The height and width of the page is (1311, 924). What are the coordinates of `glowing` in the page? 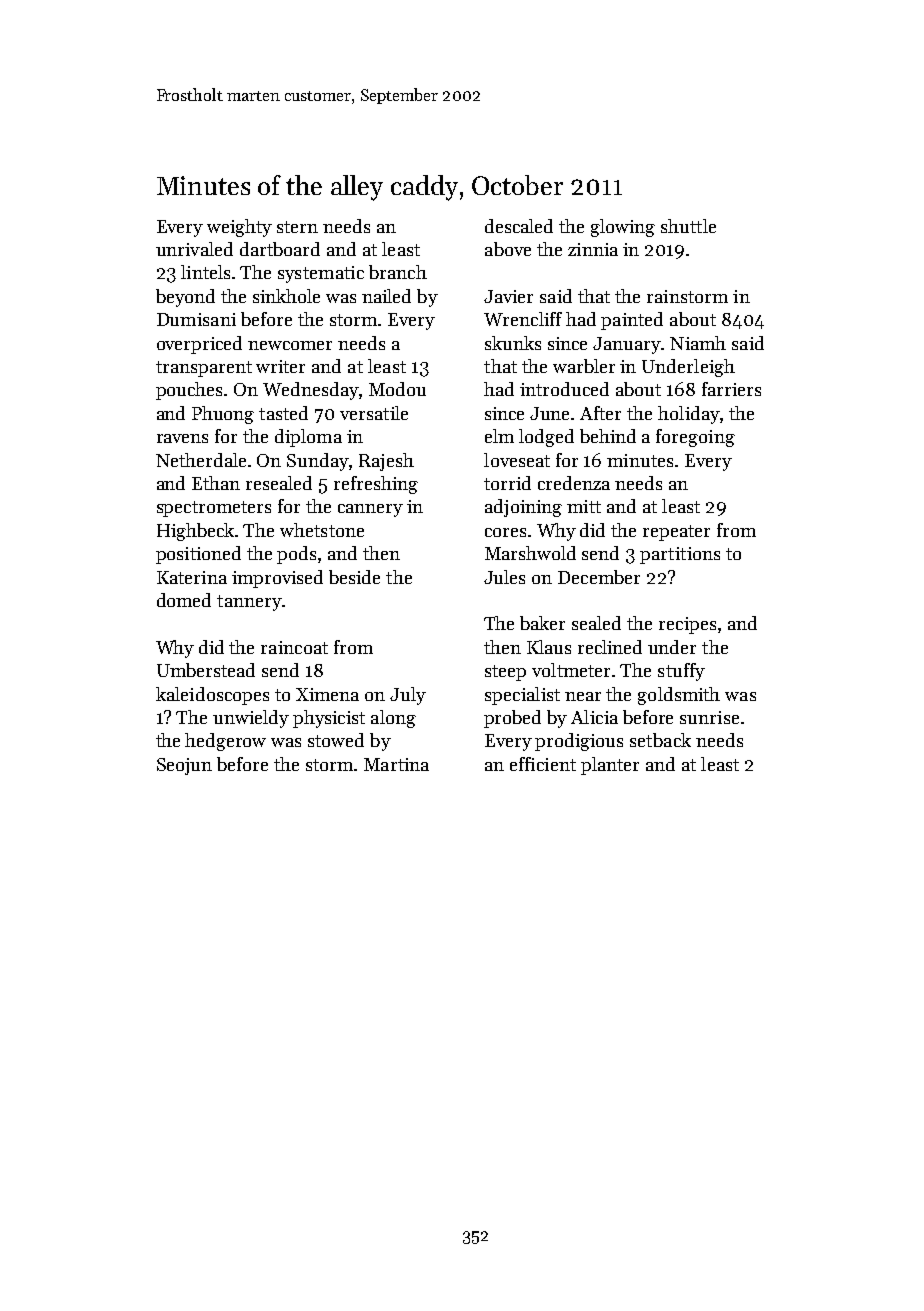 It's located at (623, 228).
